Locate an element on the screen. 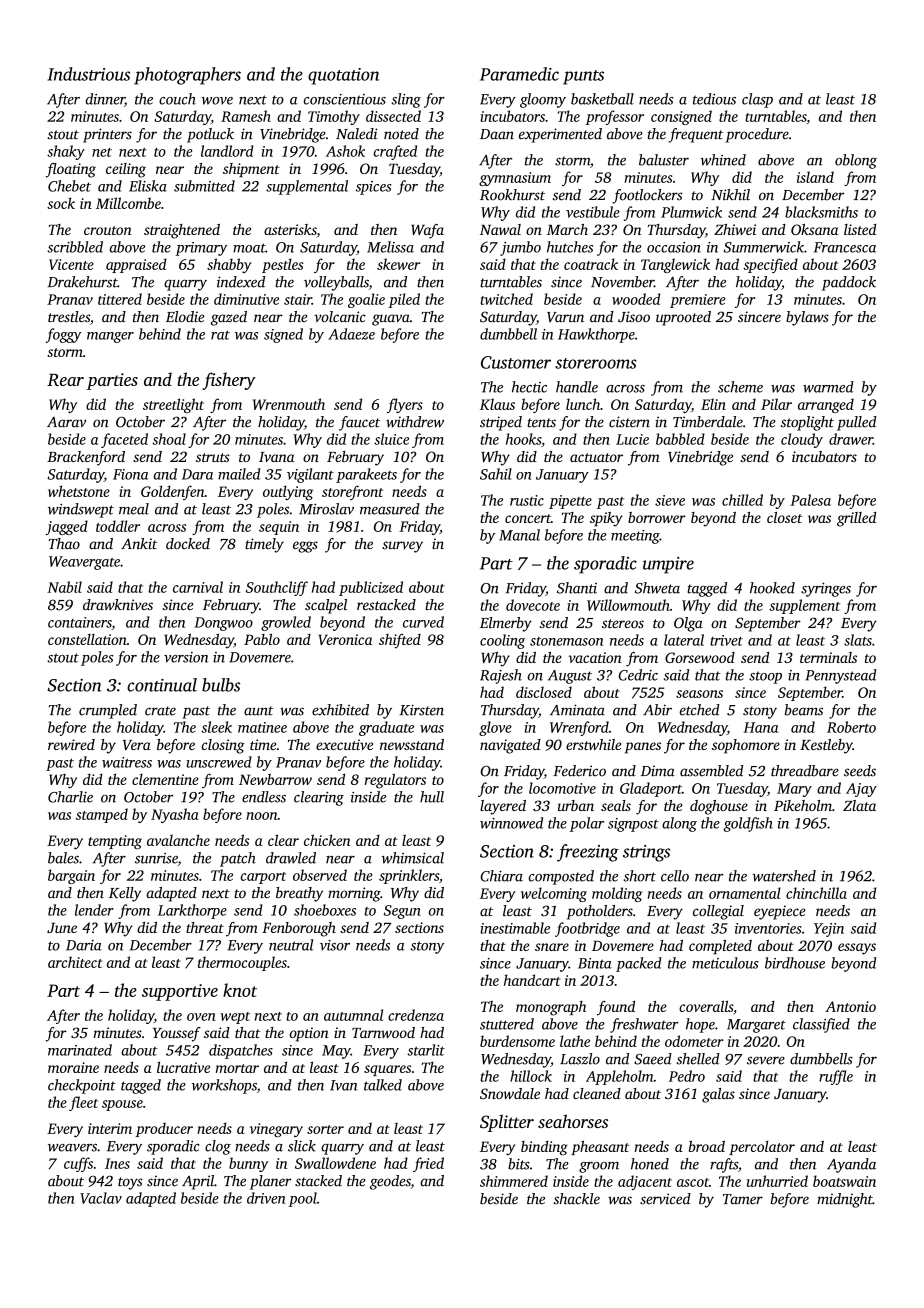  sling is located at coordinates (406, 100).
